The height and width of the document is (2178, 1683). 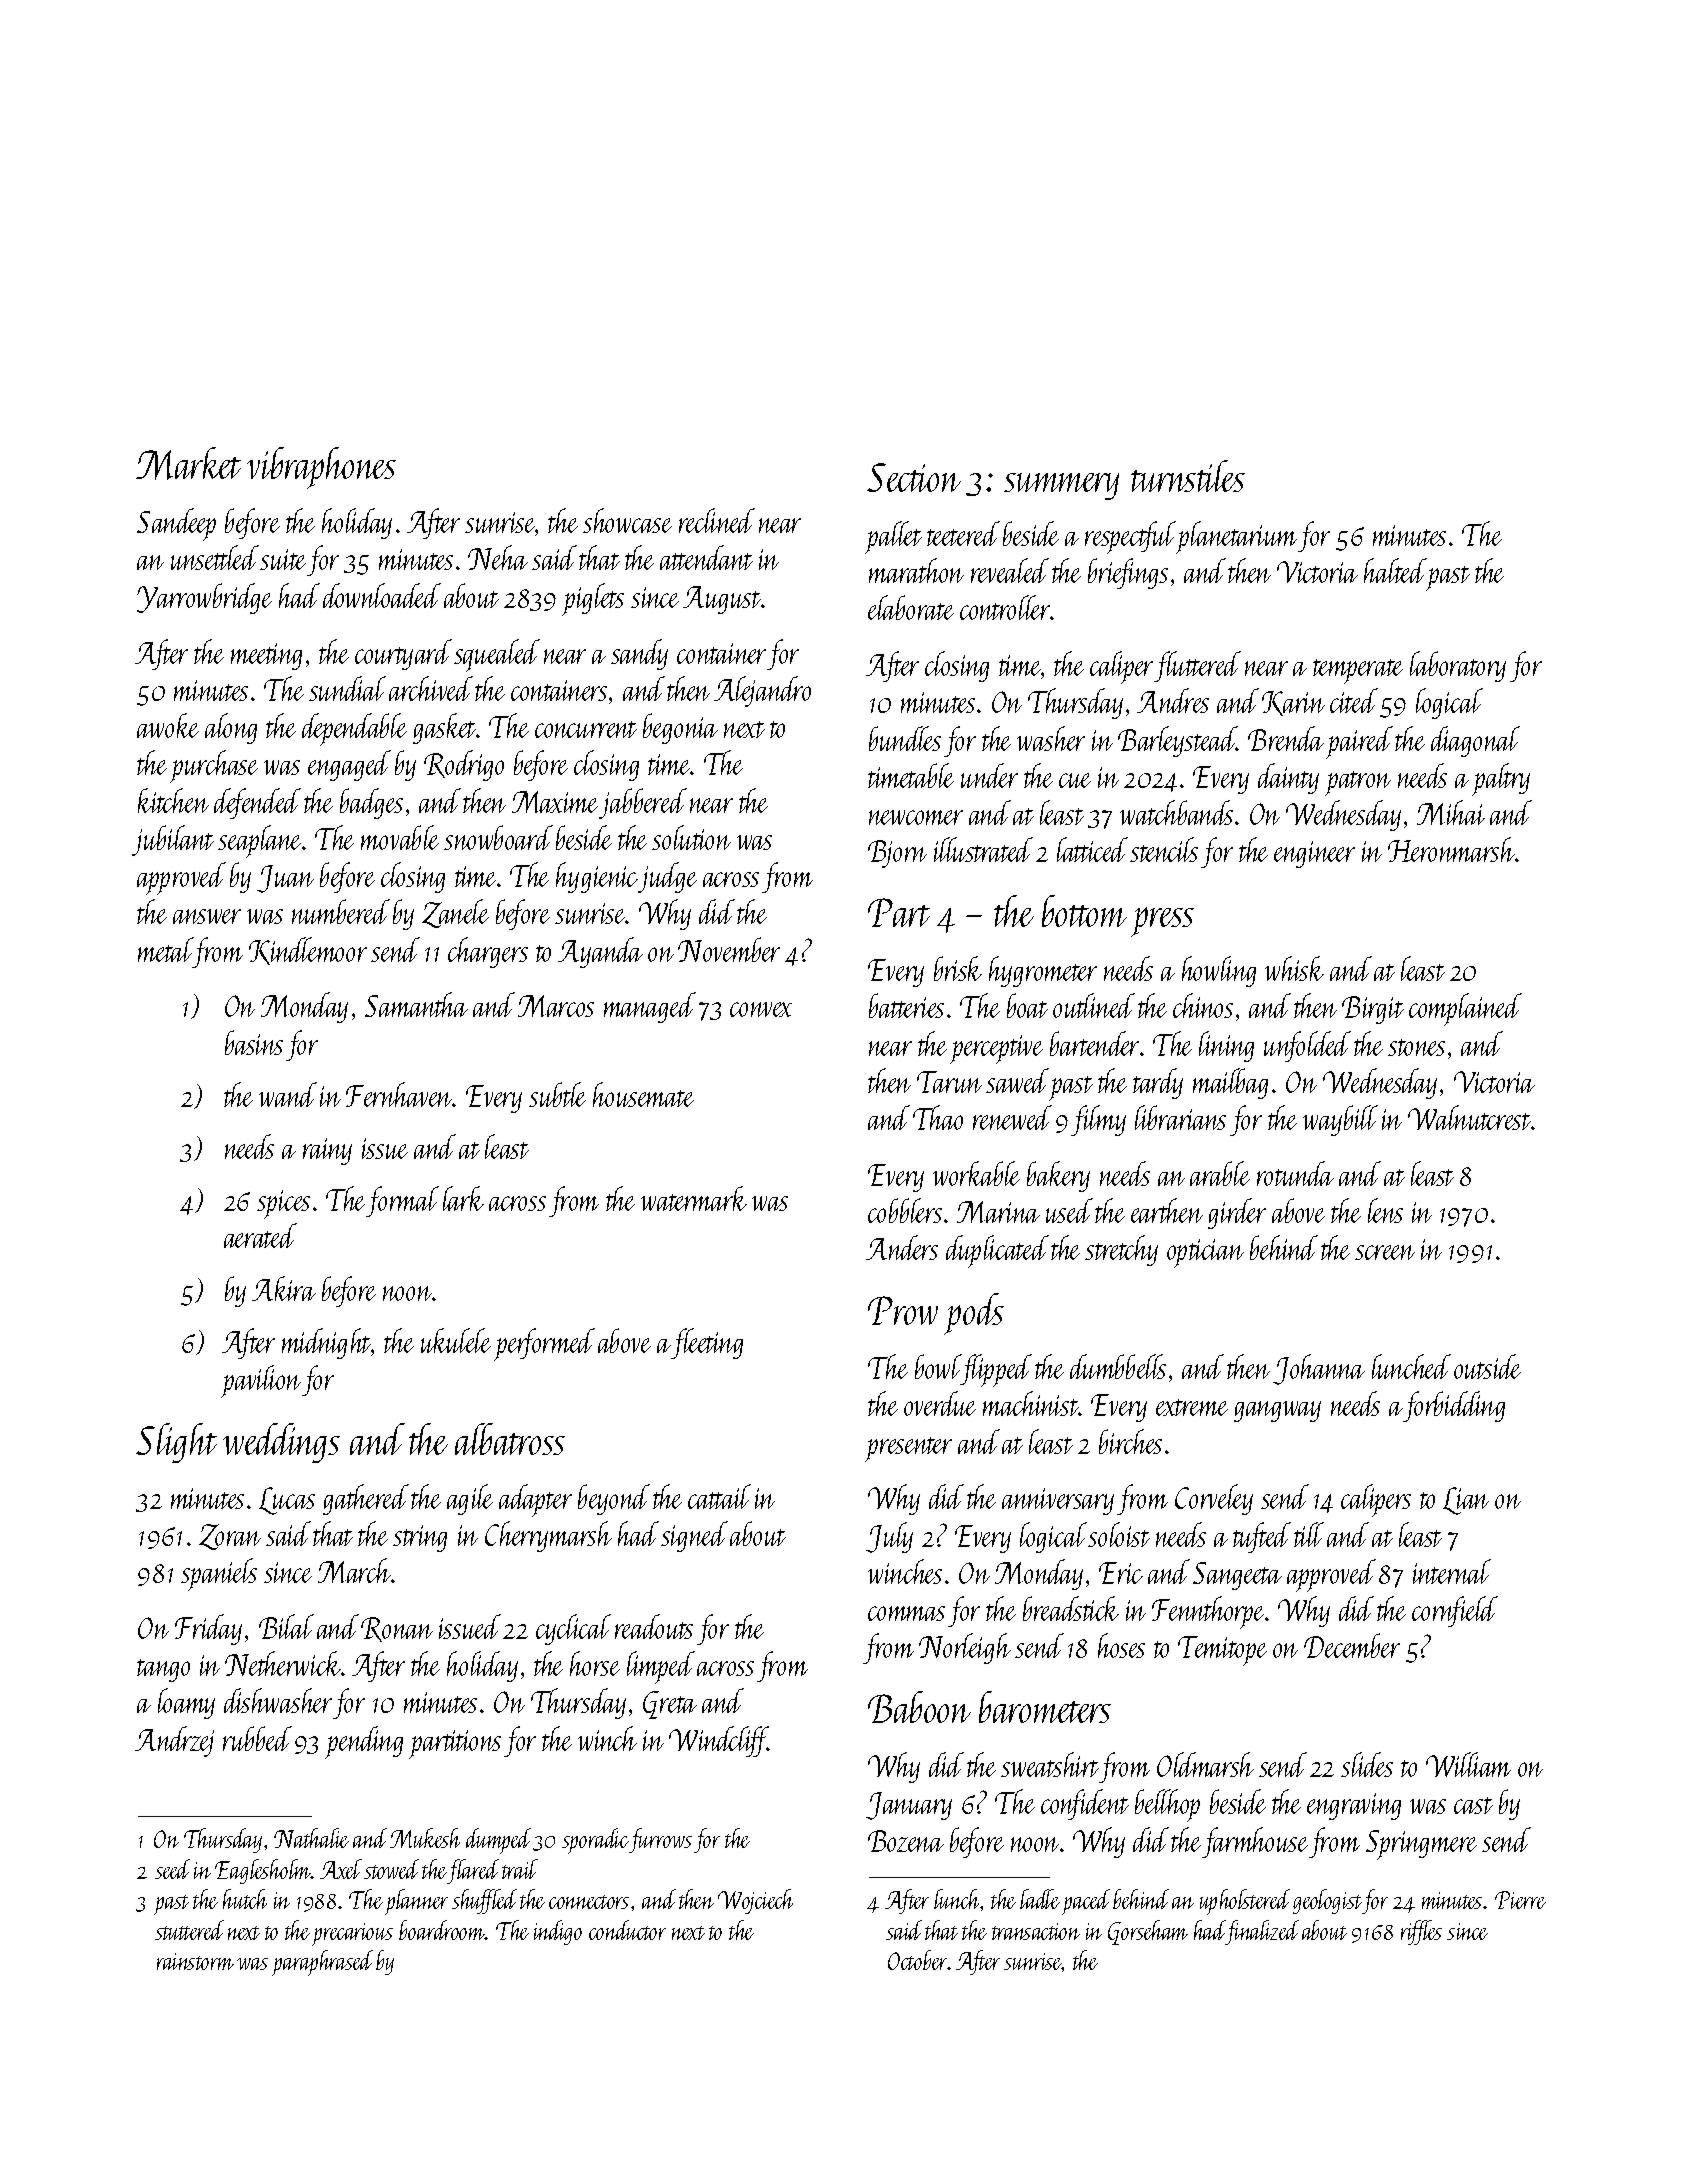 What do you see at coordinates (364, 1742) in the document?
I see `pending` at bounding box center [364, 1742].
